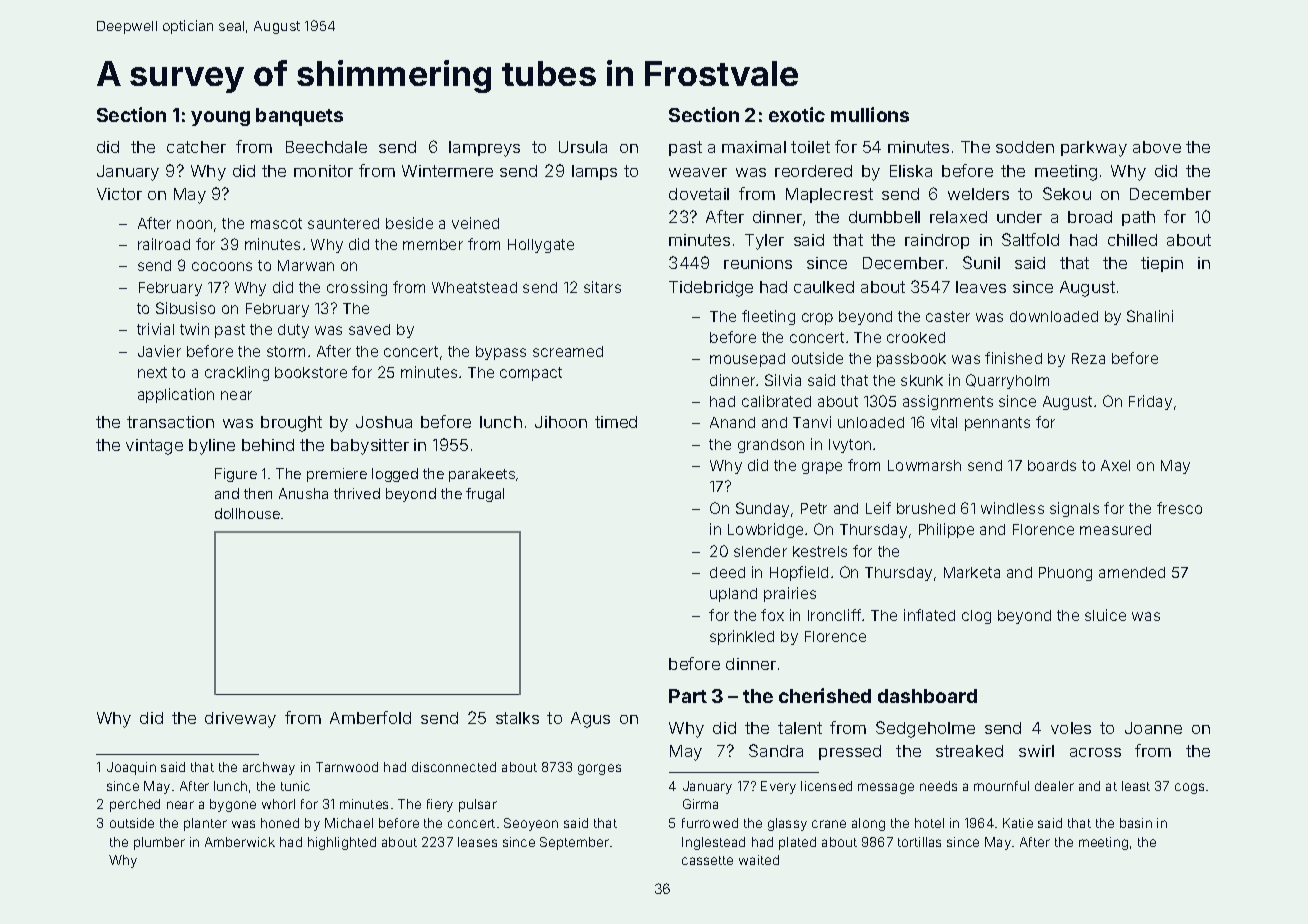 Image resolution: width=1308 pixels, height=924 pixels. I want to click on sluice, so click(1105, 615).
